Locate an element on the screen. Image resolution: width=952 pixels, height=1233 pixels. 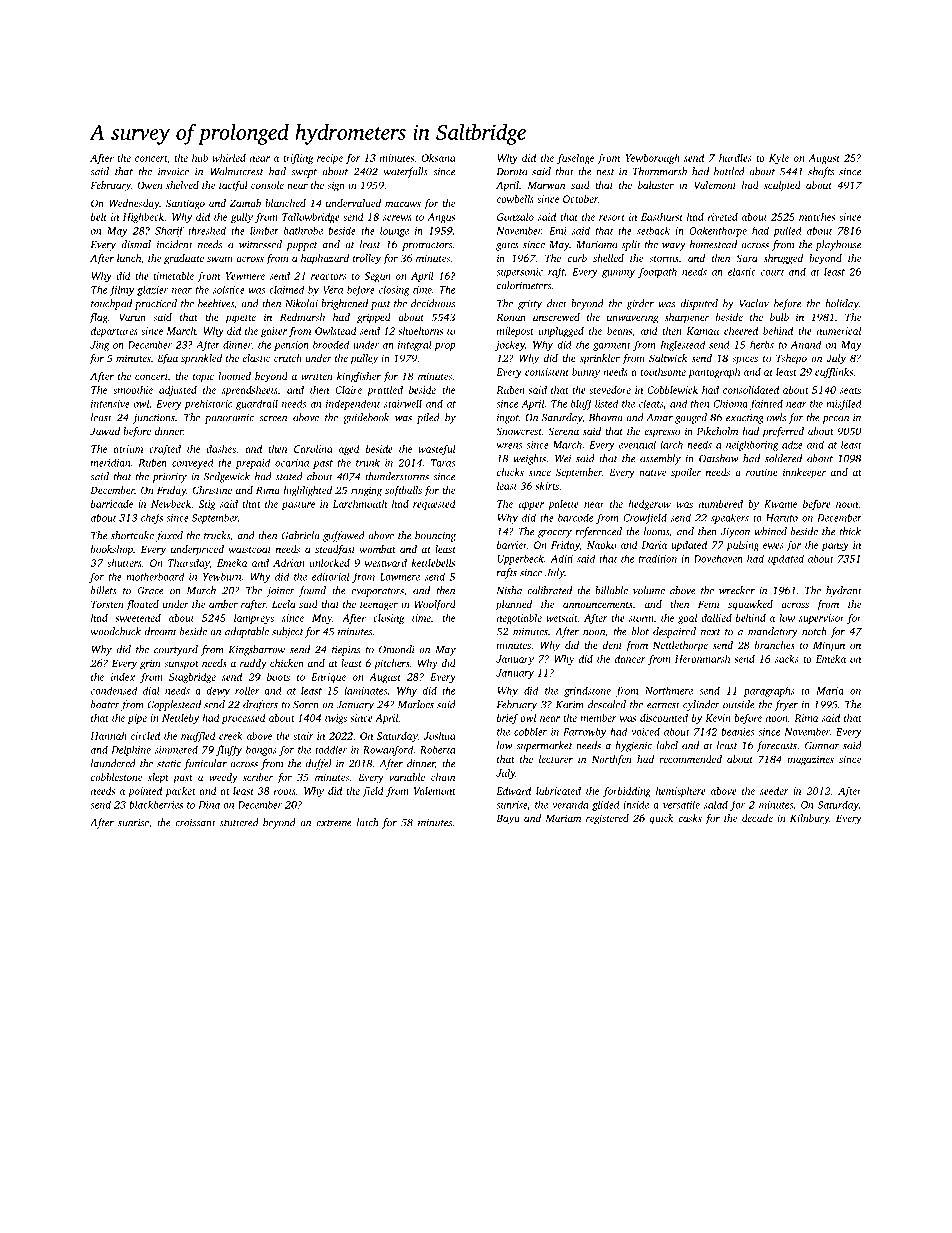
pulled is located at coordinates (787, 231).
